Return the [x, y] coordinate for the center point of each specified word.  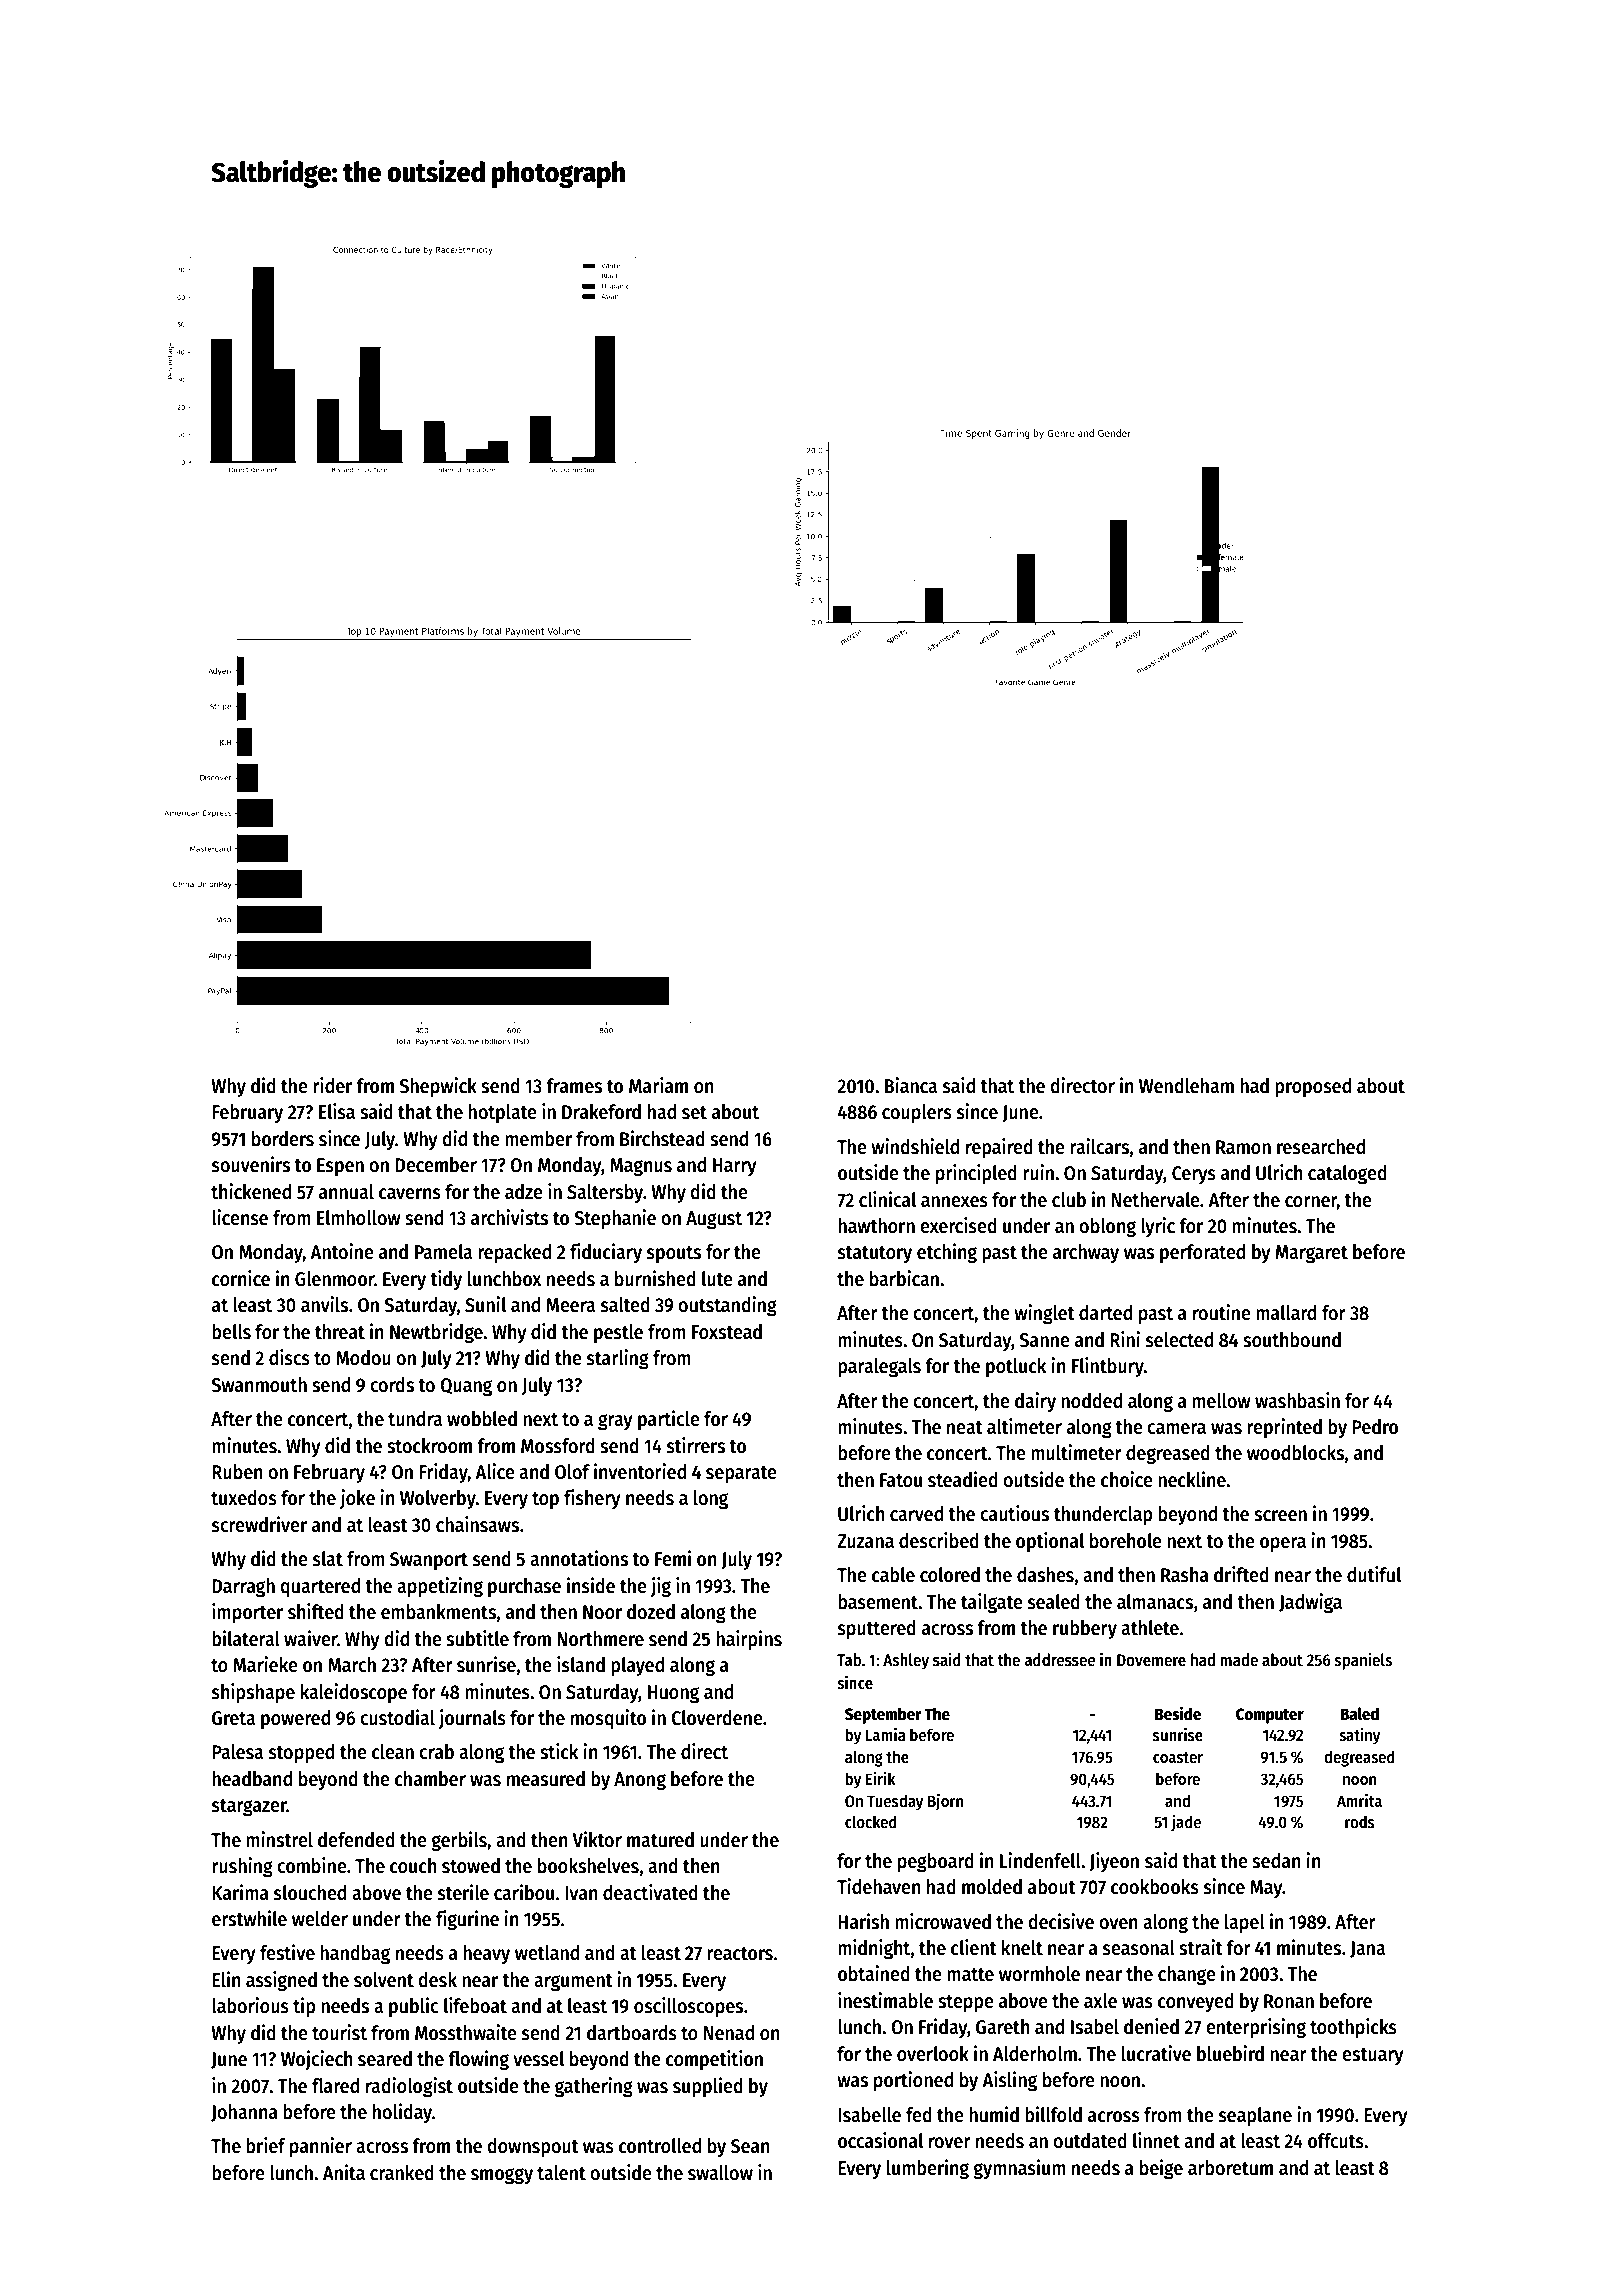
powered [295, 1719]
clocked [871, 1822]
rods [1360, 1822]
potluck [1016, 1367]
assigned [281, 1981]
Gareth [1002, 2027]
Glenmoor [335, 1279]
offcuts [1336, 2141]
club [1069, 1200]
